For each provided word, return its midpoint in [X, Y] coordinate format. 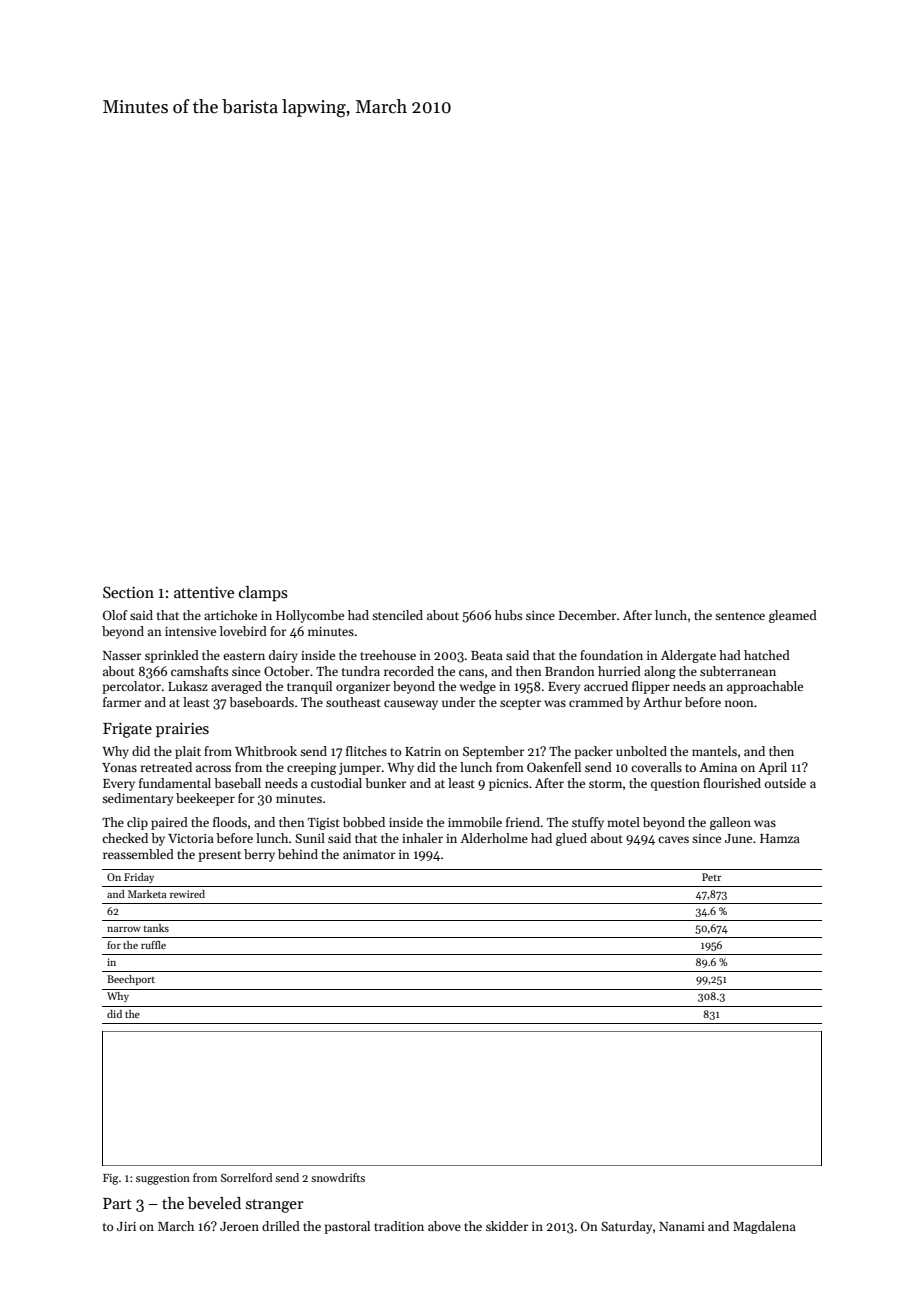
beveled [214, 1203]
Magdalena [764, 1227]
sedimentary [137, 799]
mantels [714, 751]
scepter [520, 704]
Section [128, 592]
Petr [711, 877]
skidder [507, 1226]
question [675, 785]
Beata [487, 655]
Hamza [780, 838]
